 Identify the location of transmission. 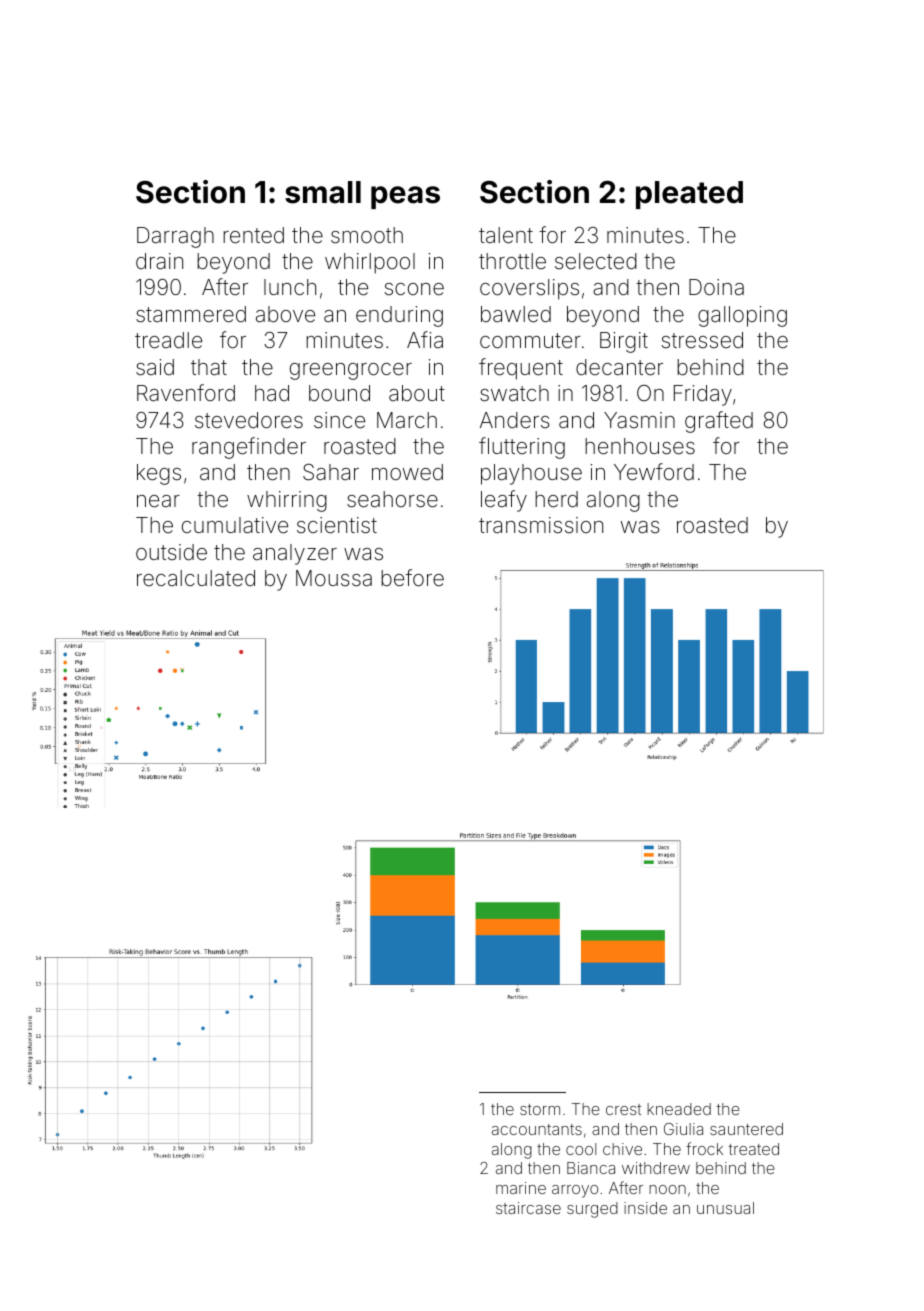
(541, 525).
